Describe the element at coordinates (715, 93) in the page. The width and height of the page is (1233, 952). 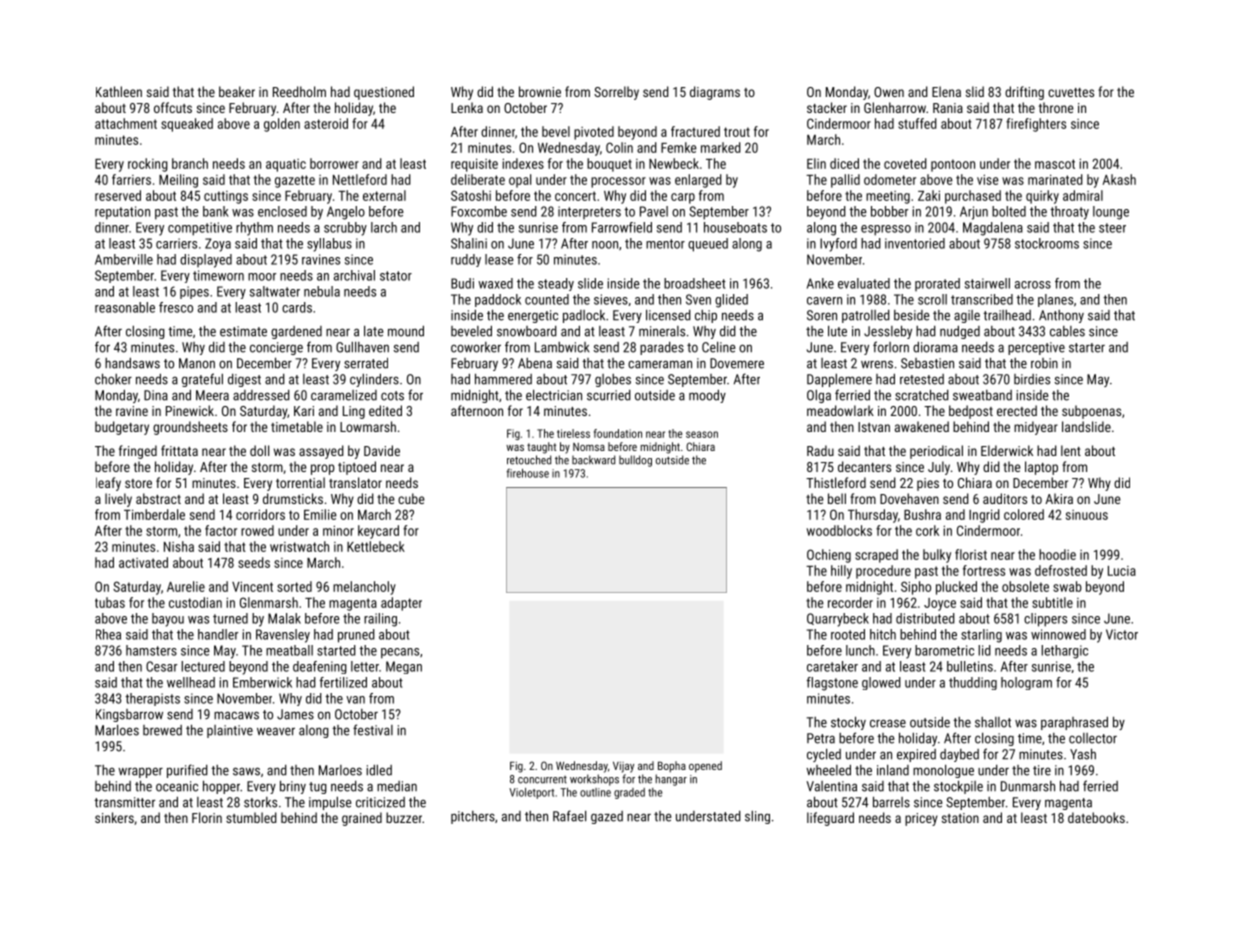
I see `diagrams` at that location.
